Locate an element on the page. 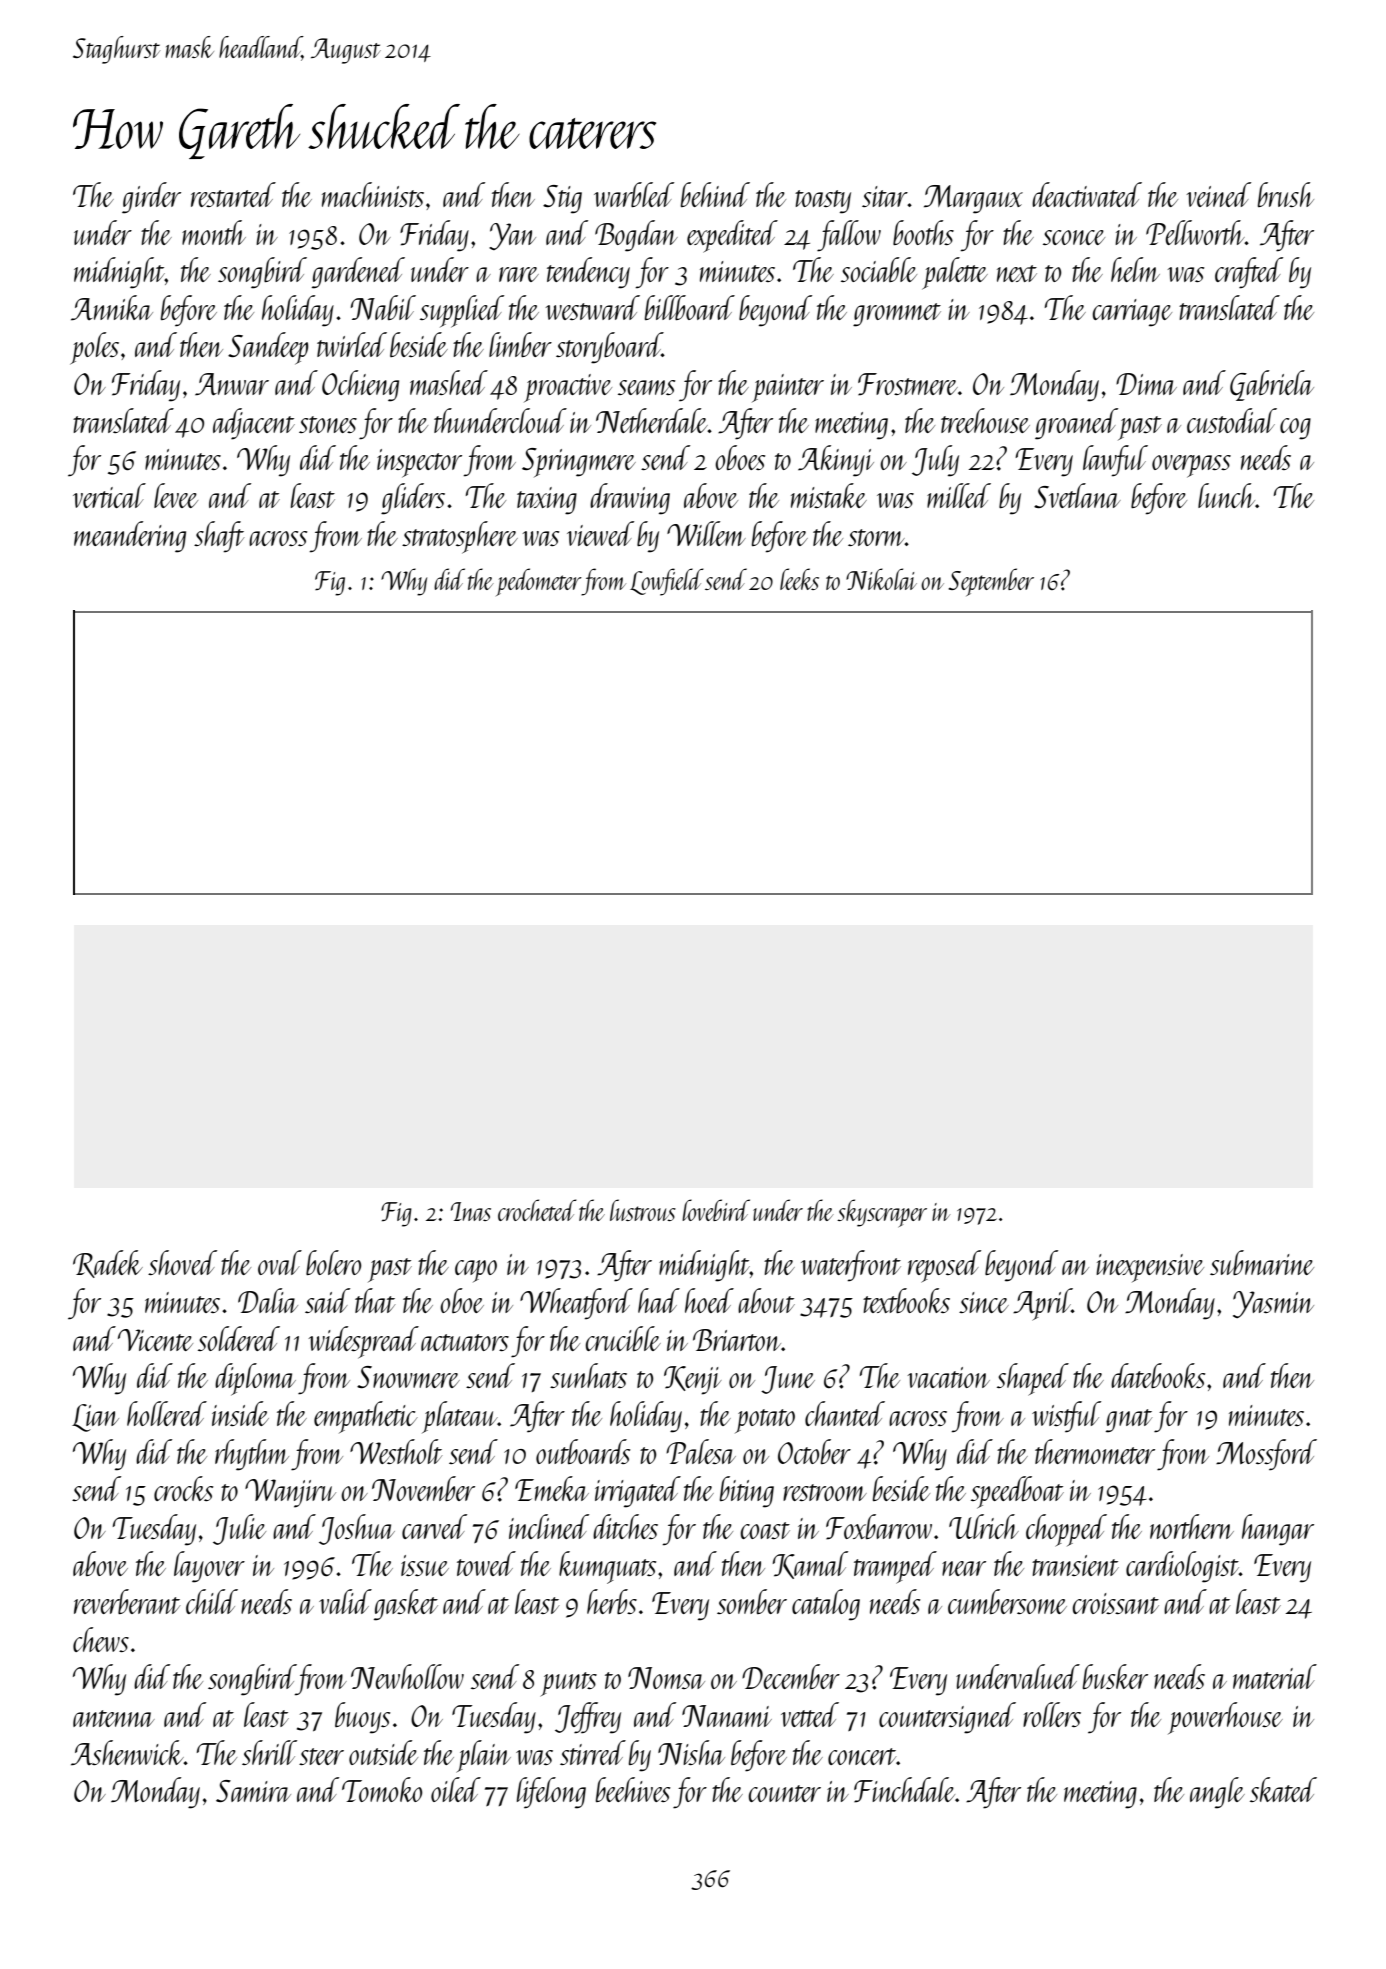 The height and width of the document is (1969, 1386). Mossford is located at coordinates (1266, 1455).
